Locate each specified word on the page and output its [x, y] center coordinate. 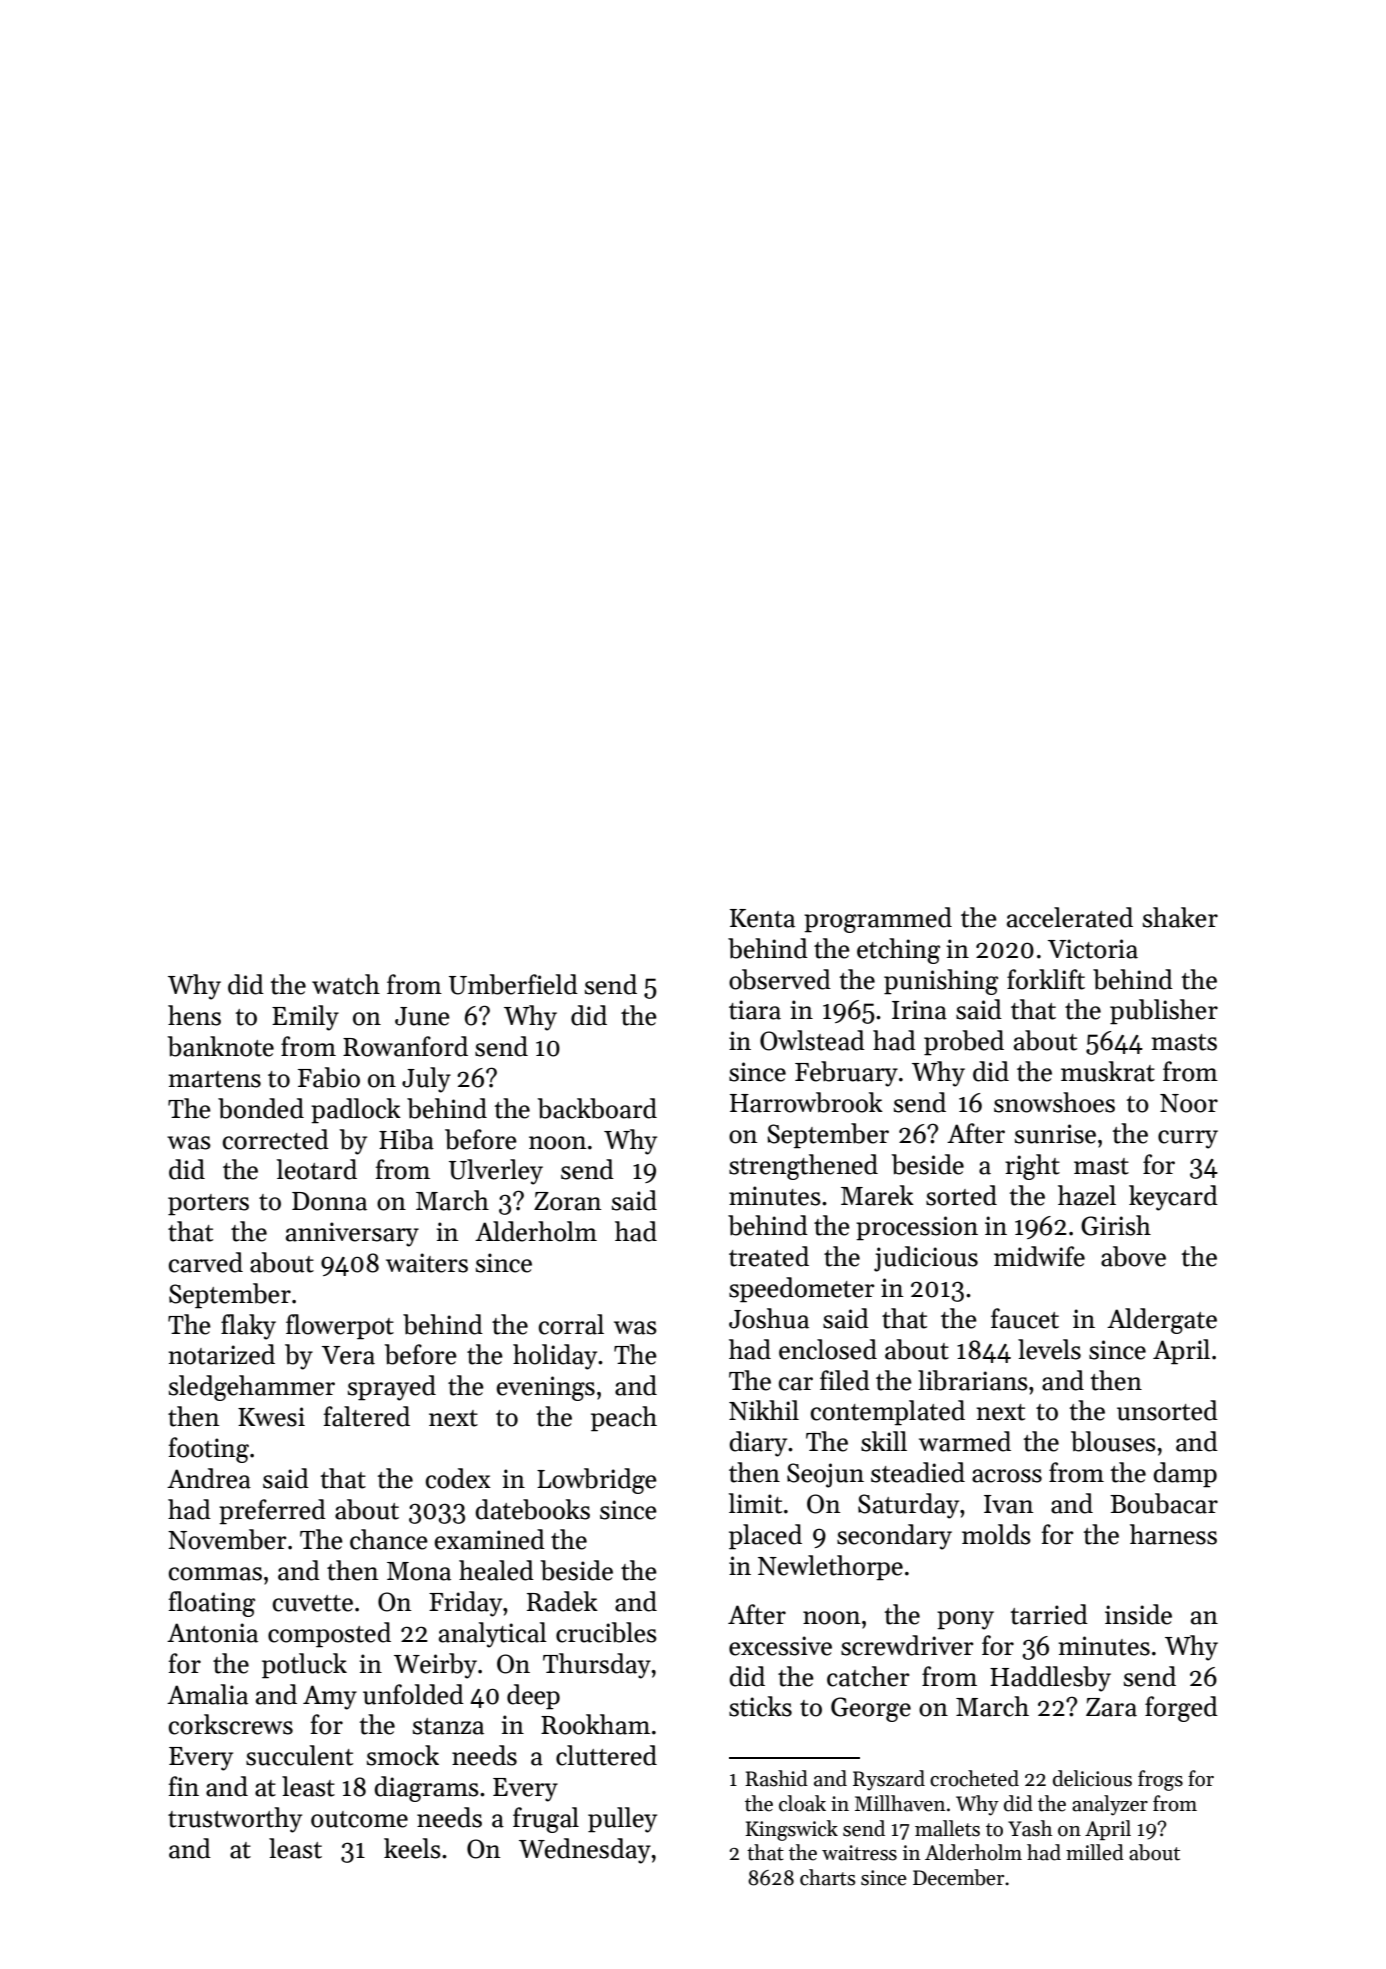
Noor [1189, 1103]
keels [412, 1848]
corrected [276, 1139]
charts [827, 1877]
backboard [597, 1108]
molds [996, 1534]
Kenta [762, 918]
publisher [1164, 1012]
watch [346, 984]
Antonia [212, 1633]
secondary [894, 1537]
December [958, 1877]
